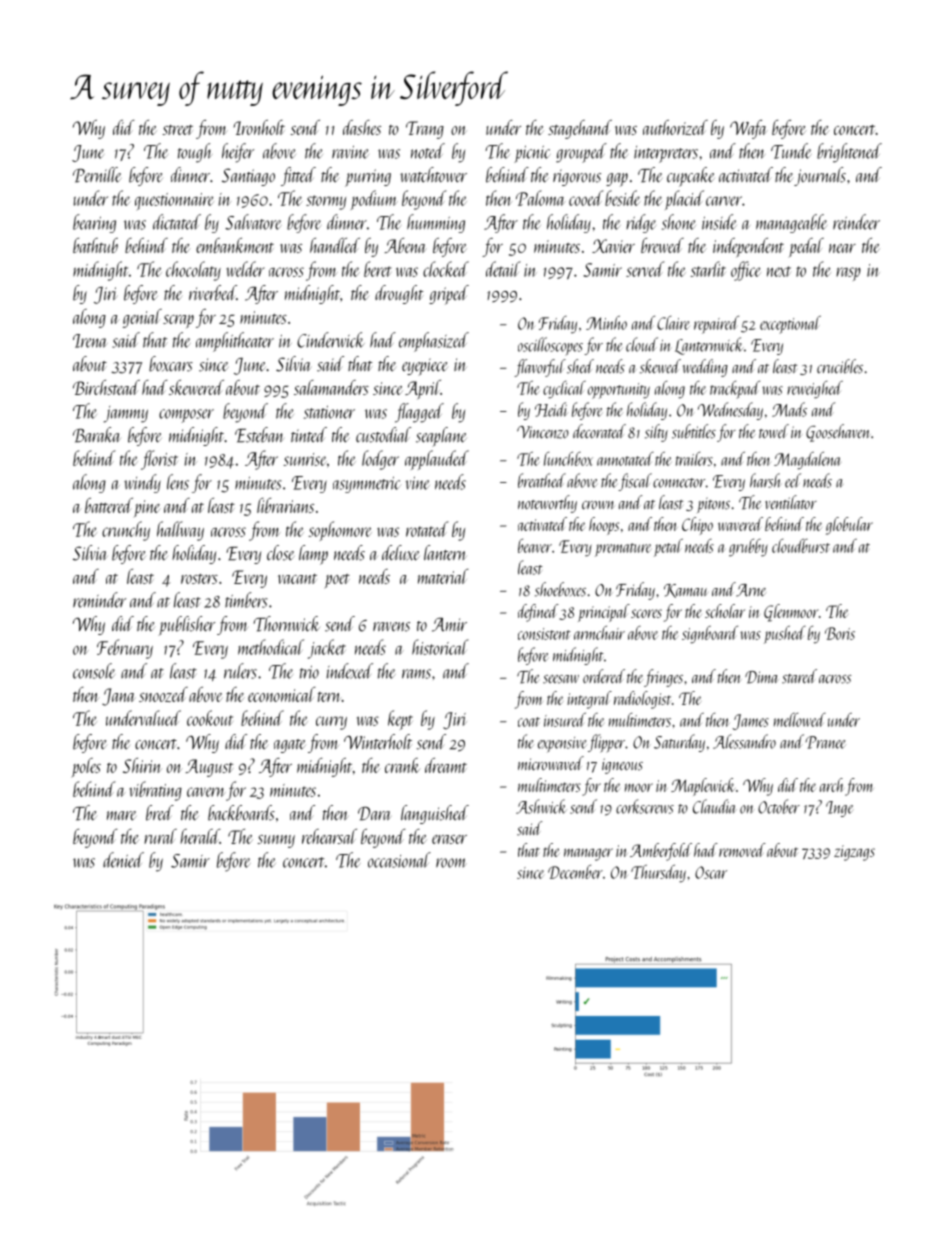 The width and height of the image is (952, 1233). I want to click on denied, so click(123, 860).
